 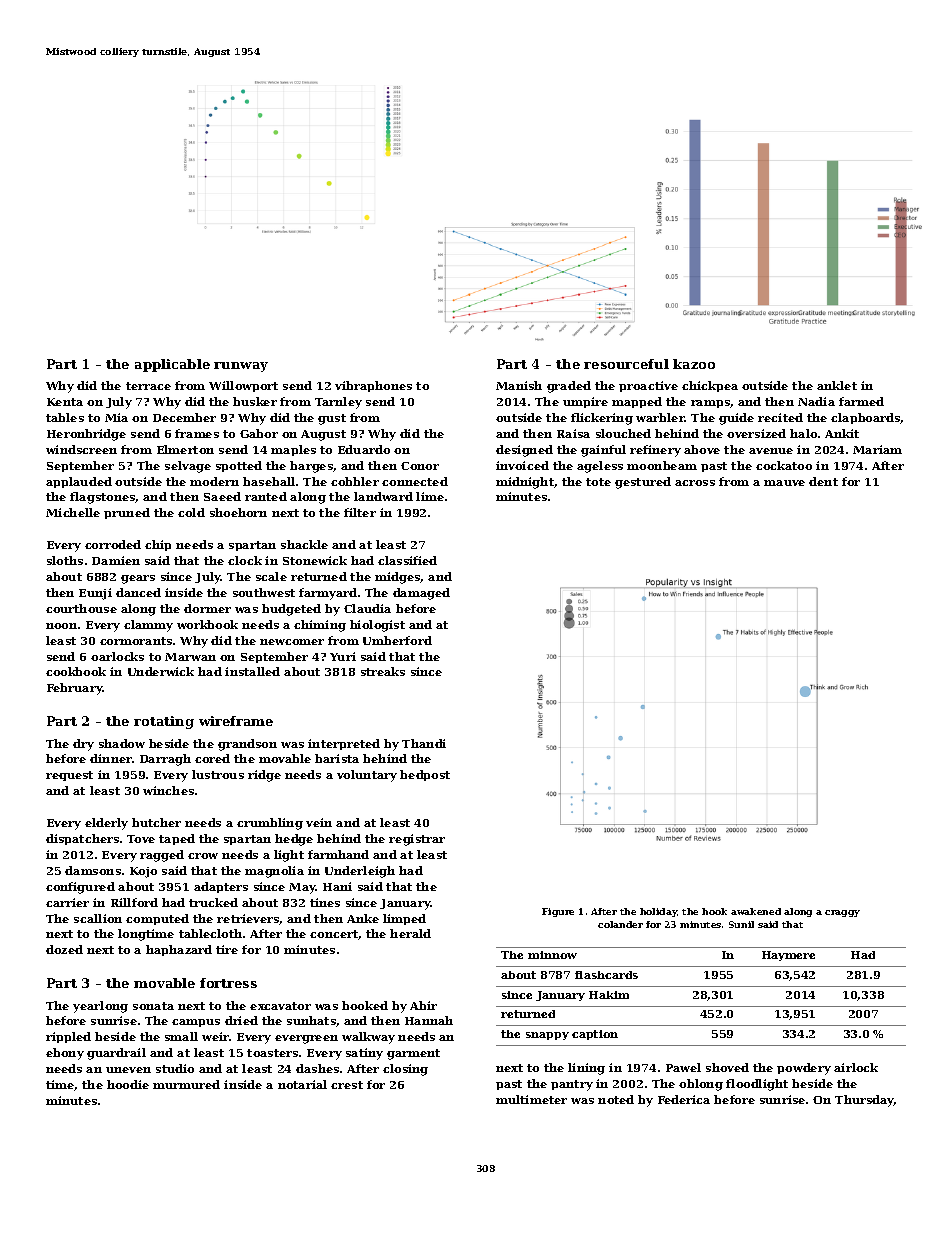 What do you see at coordinates (784, 483) in the screenshot?
I see `mauve` at bounding box center [784, 483].
